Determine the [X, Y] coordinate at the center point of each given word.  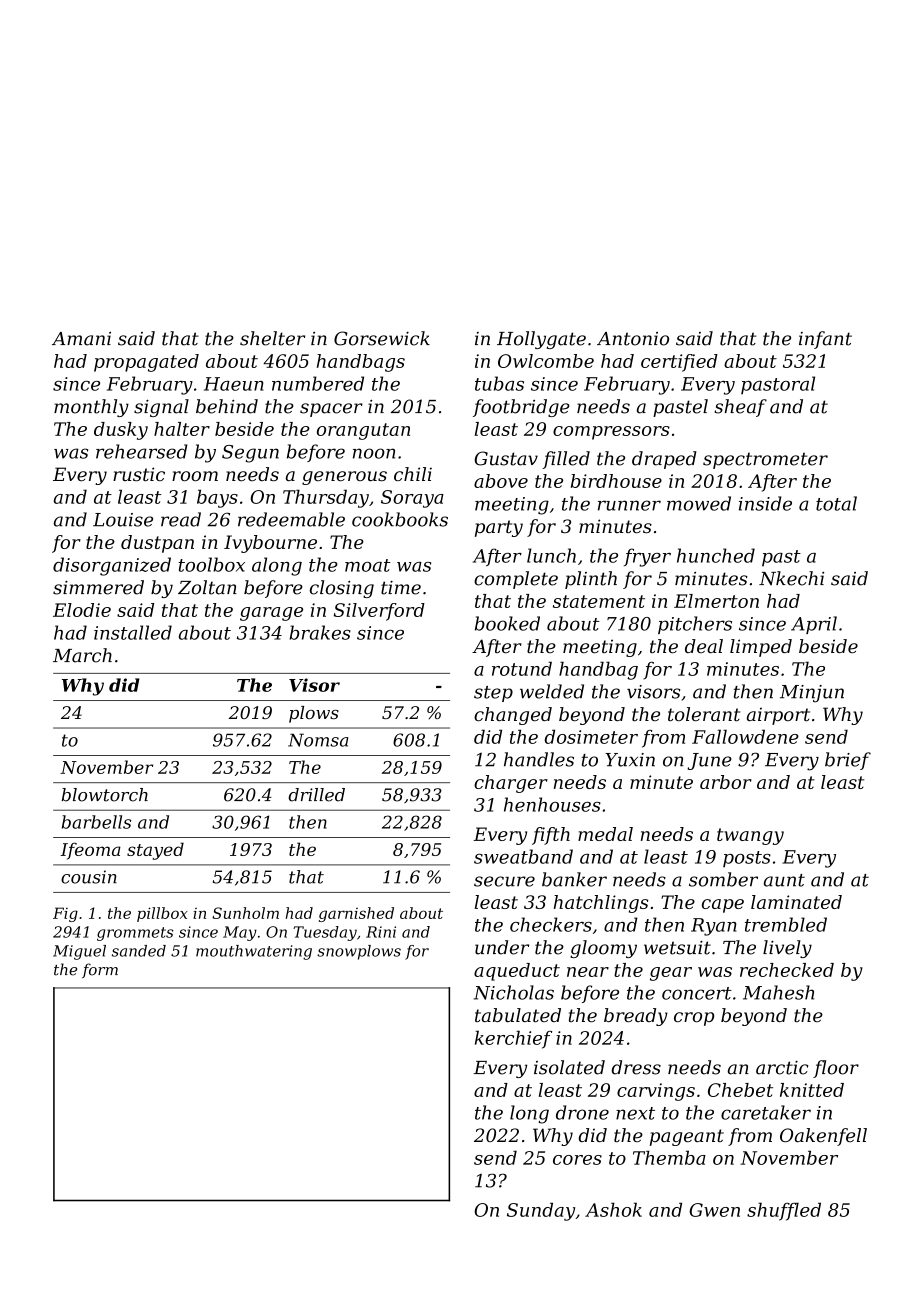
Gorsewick [382, 338]
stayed [155, 851]
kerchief [513, 1039]
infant [825, 340]
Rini [381, 932]
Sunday [541, 1211]
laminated [796, 902]
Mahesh [778, 992]
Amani [81, 339]
